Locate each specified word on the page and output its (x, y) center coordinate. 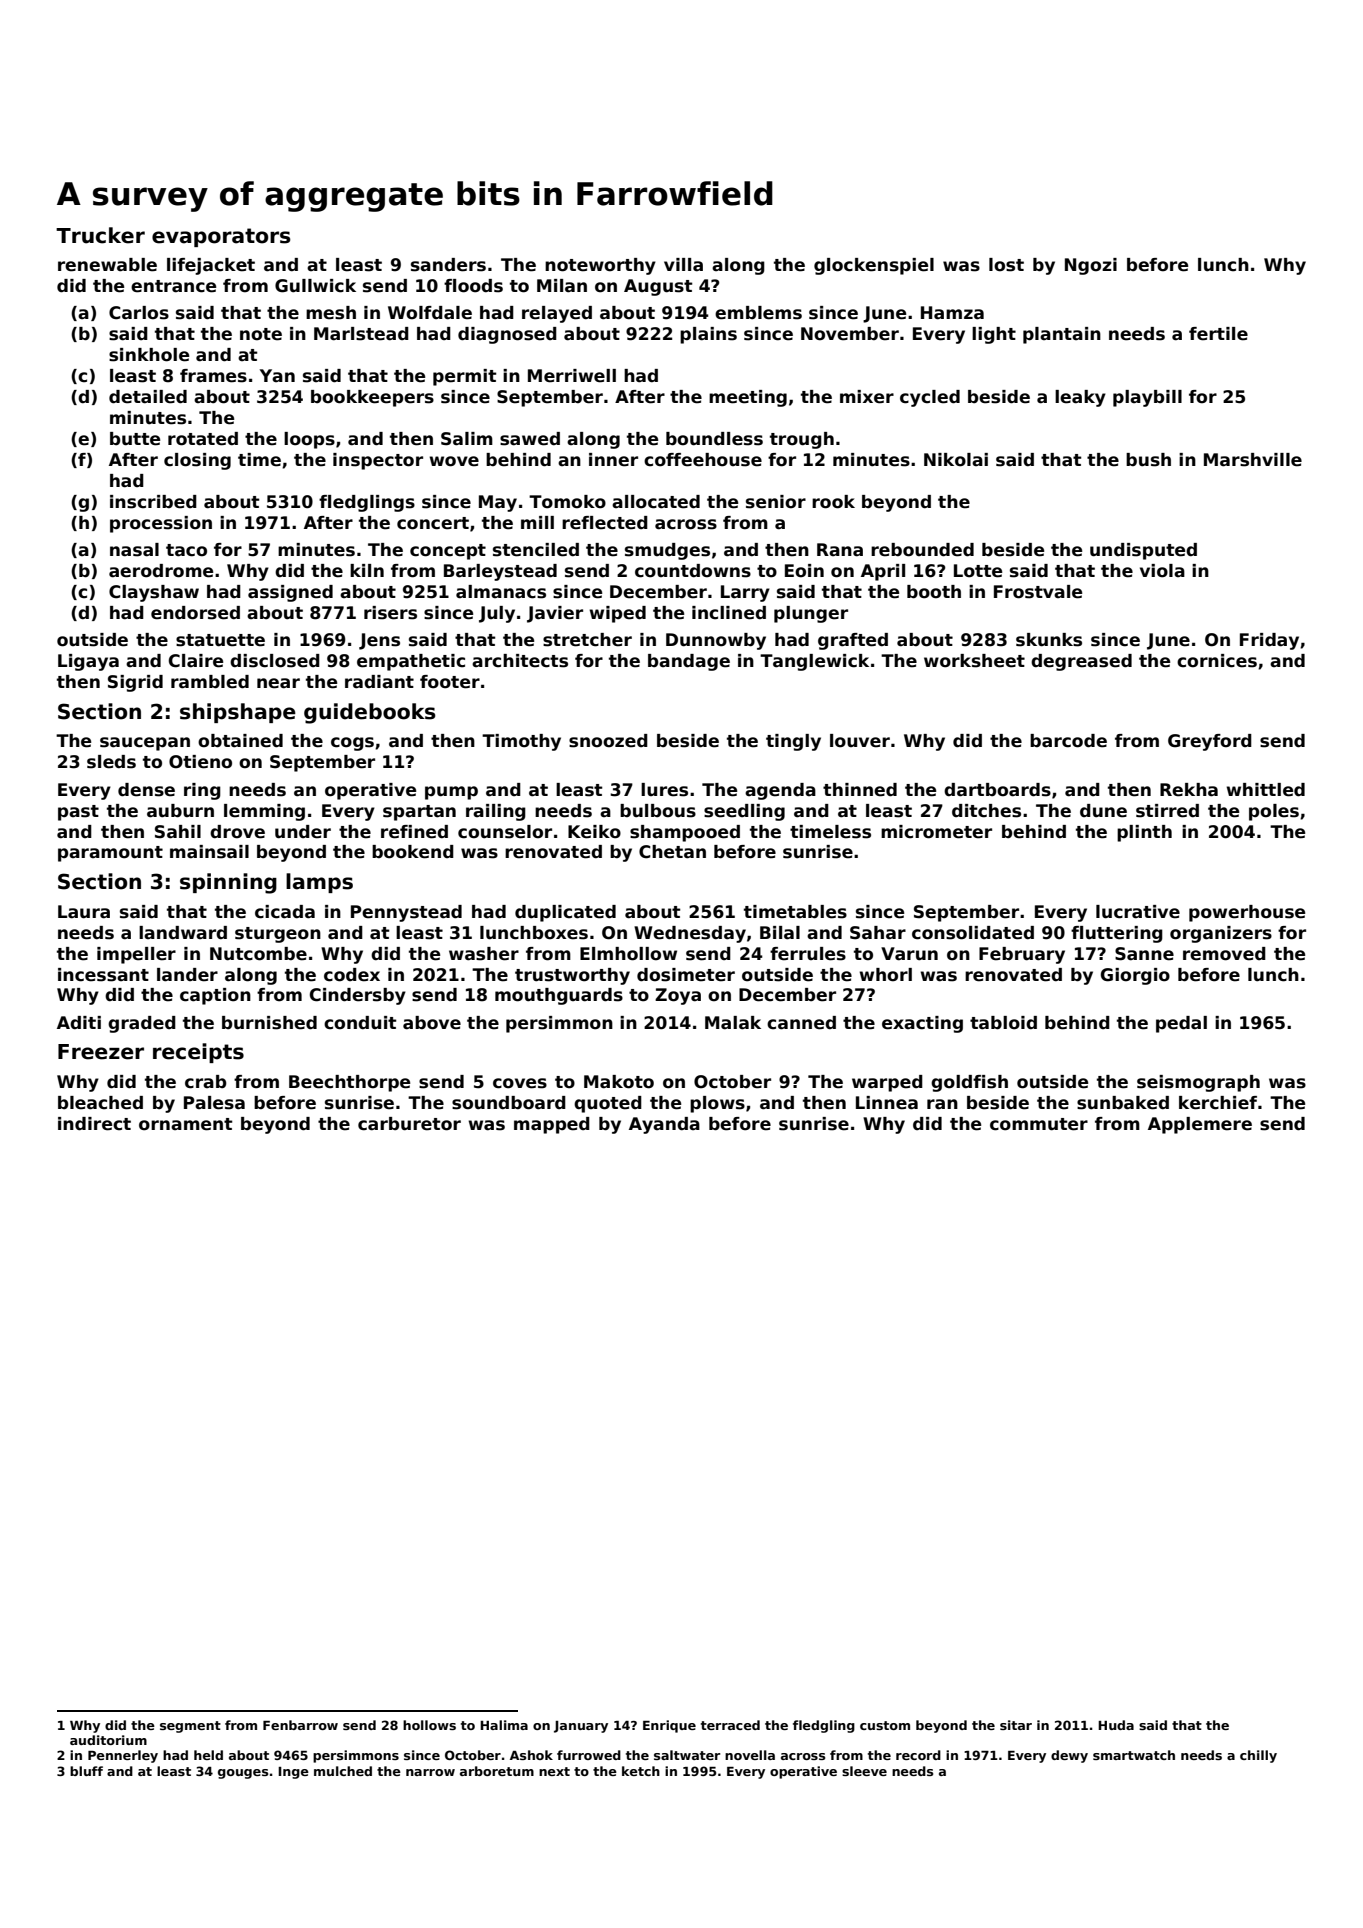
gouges (243, 1774)
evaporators (221, 237)
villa (683, 265)
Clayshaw (154, 593)
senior (776, 502)
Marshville (1253, 460)
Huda (1116, 1725)
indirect (94, 1124)
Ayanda (664, 1125)
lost (1006, 265)
